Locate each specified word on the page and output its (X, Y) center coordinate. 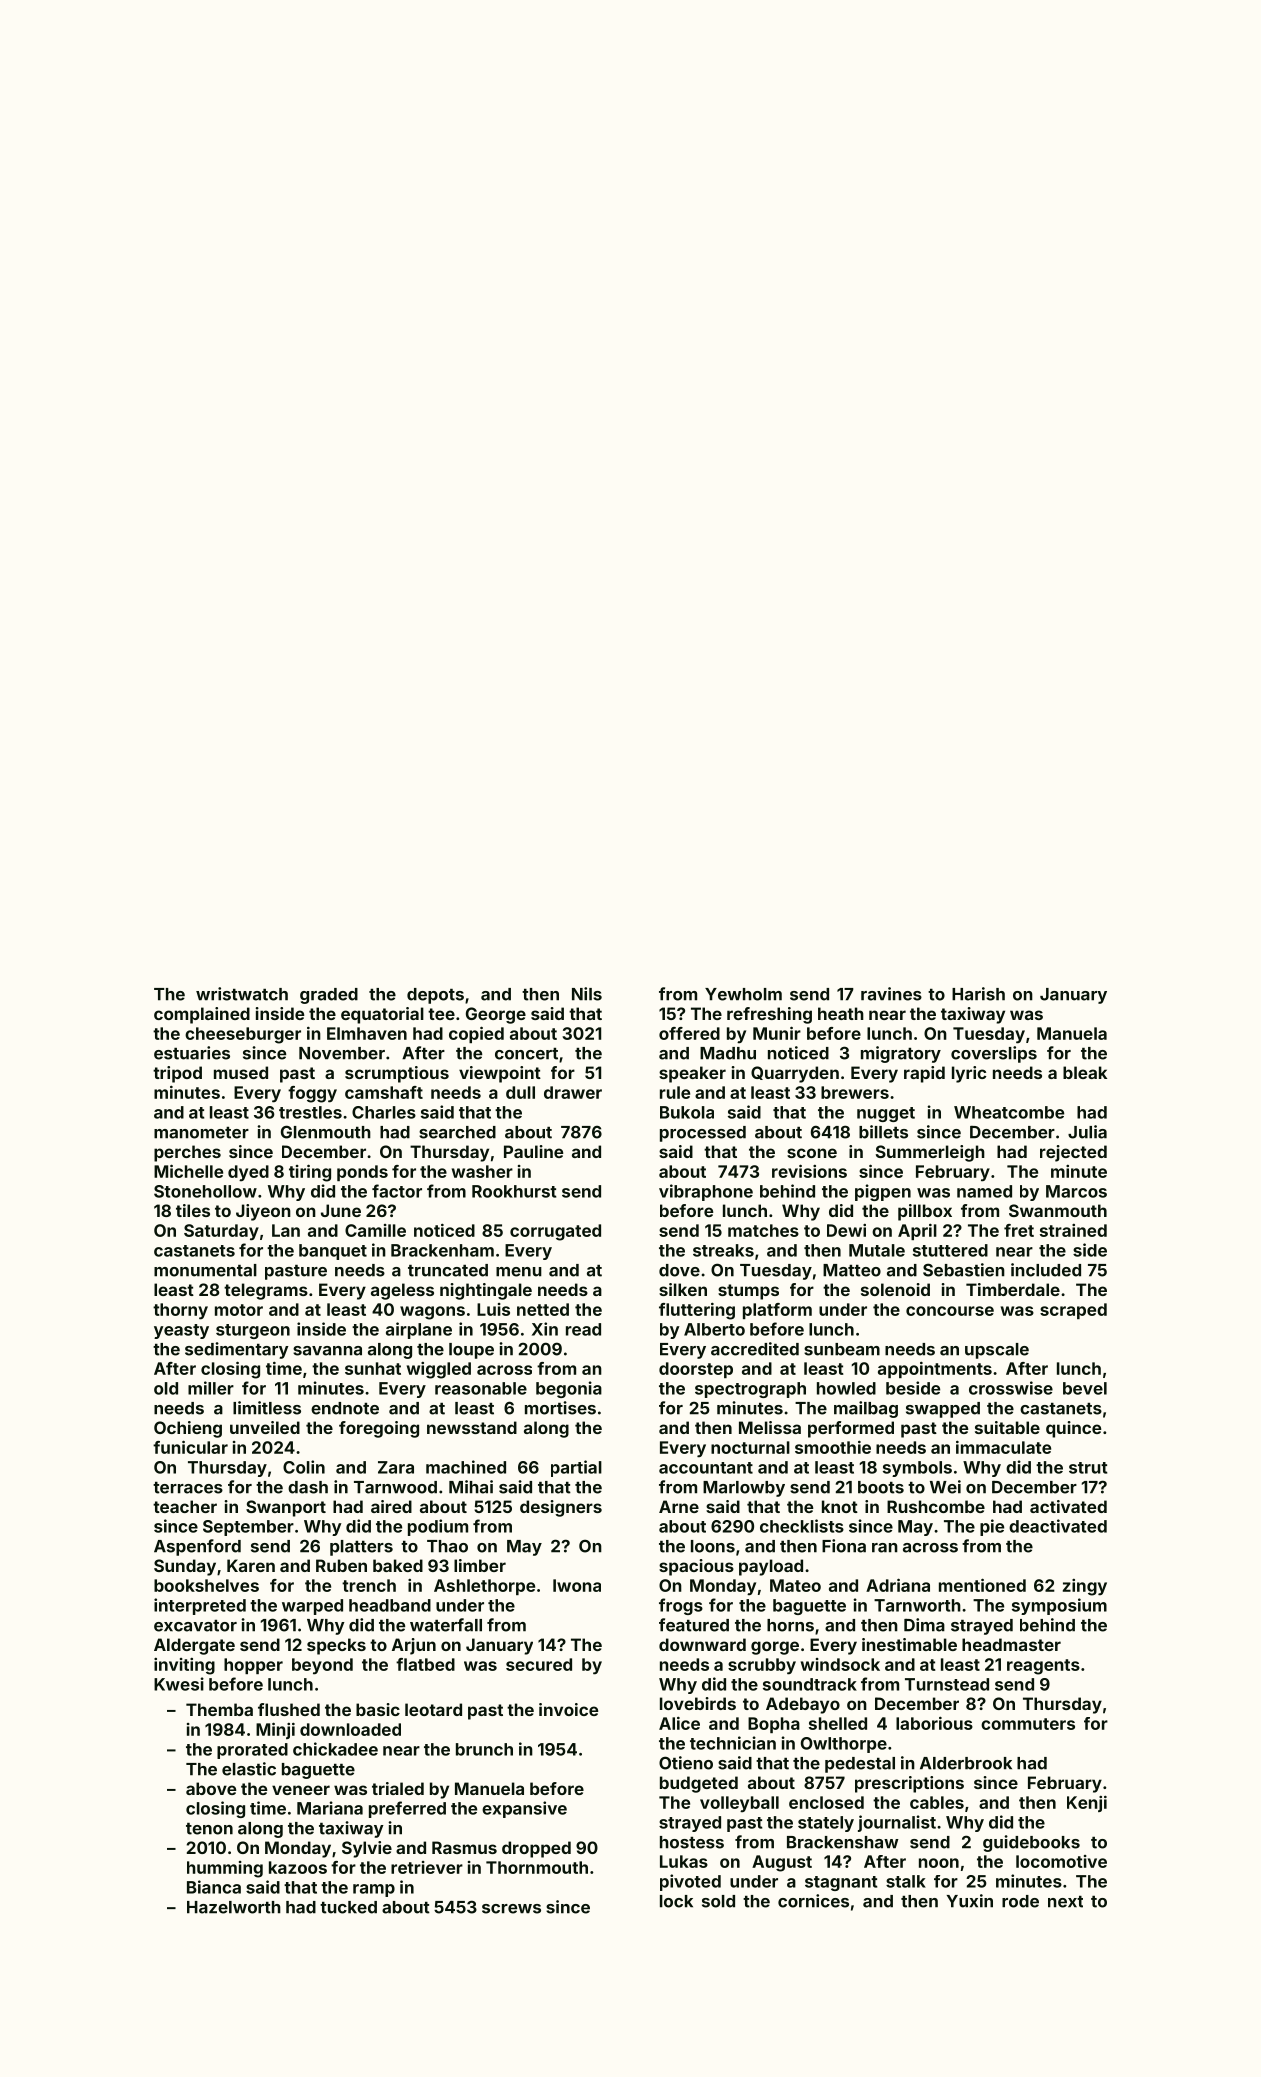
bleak (1085, 1072)
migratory (901, 1054)
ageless (402, 1291)
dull (520, 1092)
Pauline (533, 1151)
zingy (1085, 1587)
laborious (934, 1723)
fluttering (697, 1311)
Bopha (774, 1725)
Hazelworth (234, 1907)
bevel (1085, 1388)
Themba (219, 1709)
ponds (362, 1173)
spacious (696, 1567)
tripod (177, 1074)
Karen (251, 1565)
